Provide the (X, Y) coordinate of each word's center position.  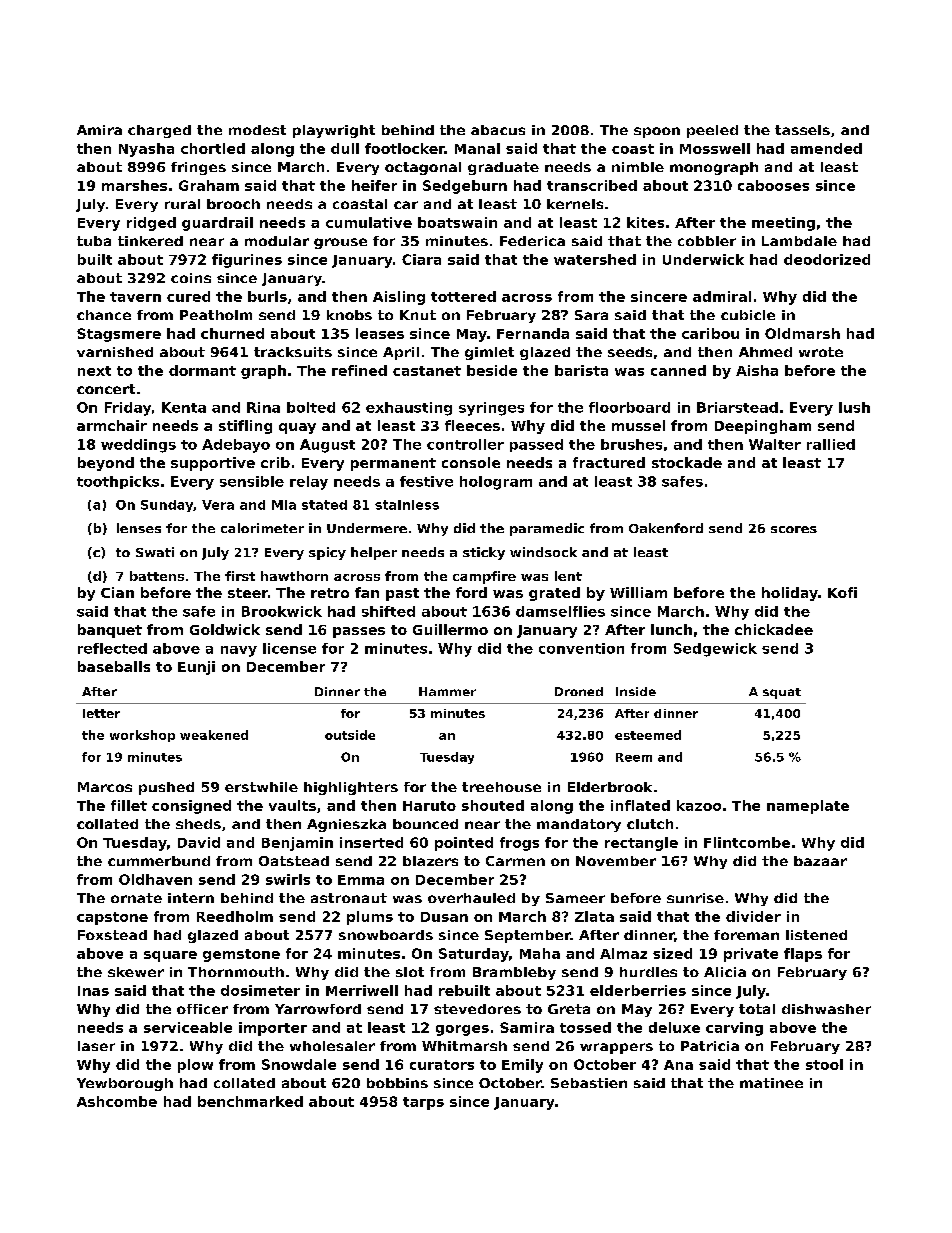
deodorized (827, 259)
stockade (687, 462)
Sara (591, 315)
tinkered (150, 241)
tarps (423, 1103)
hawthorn (294, 576)
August (327, 446)
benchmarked (250, 1101)
